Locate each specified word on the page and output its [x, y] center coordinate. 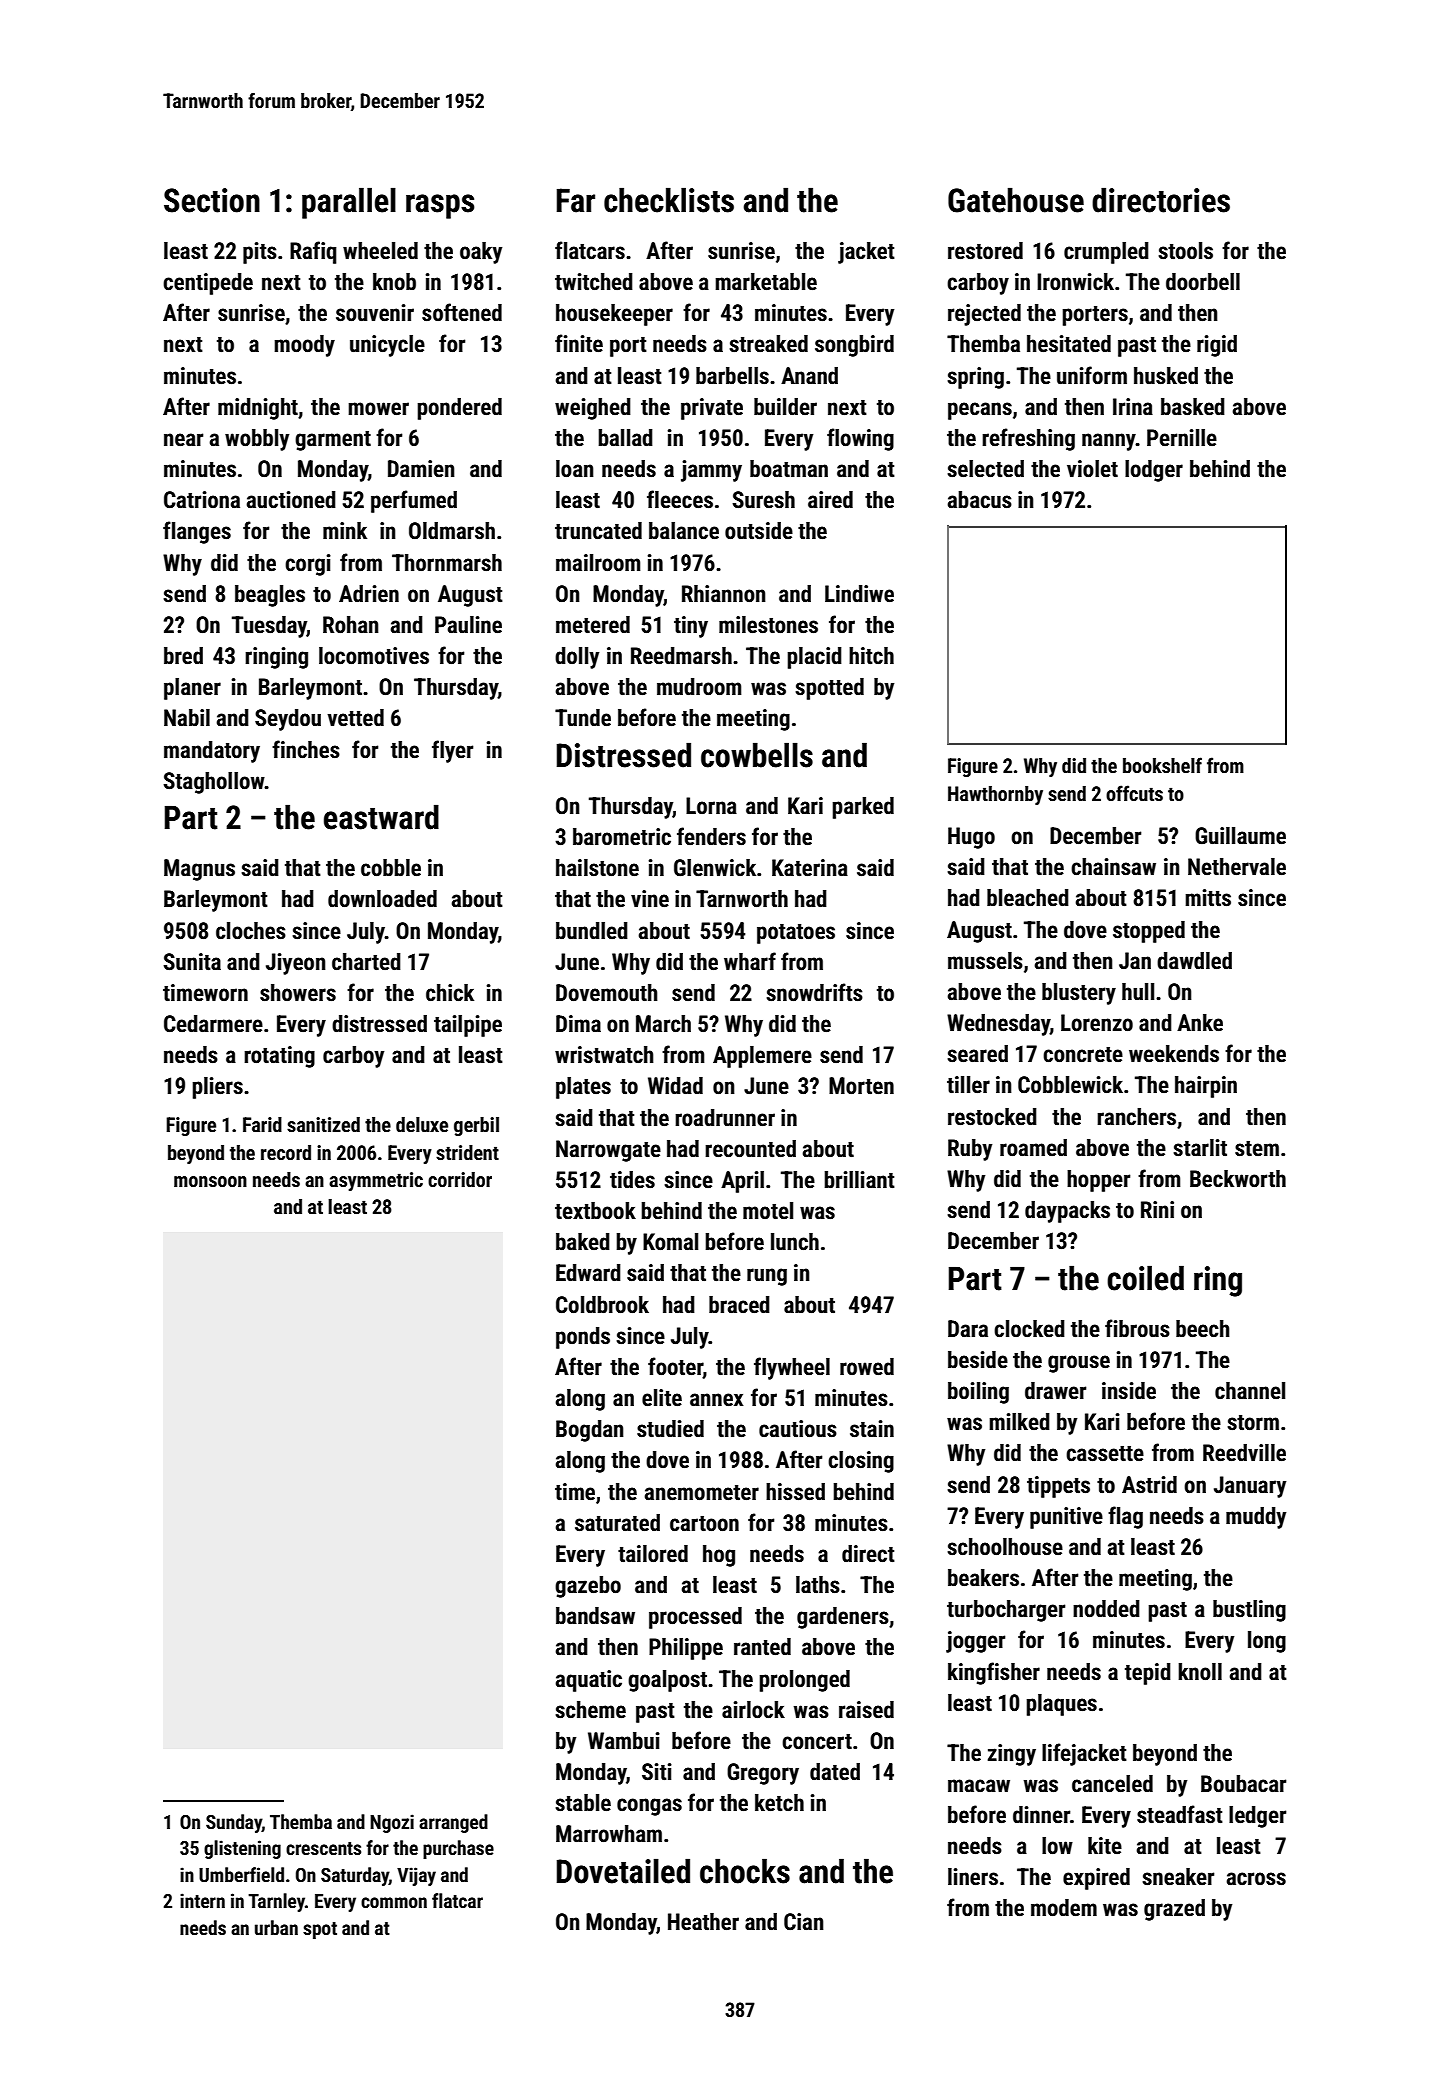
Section [212, 200]
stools [1185, 251]
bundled [592, 931]
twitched [594, 282]
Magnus [199, 870]
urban [276, 1927]
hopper [1098, 1181]
